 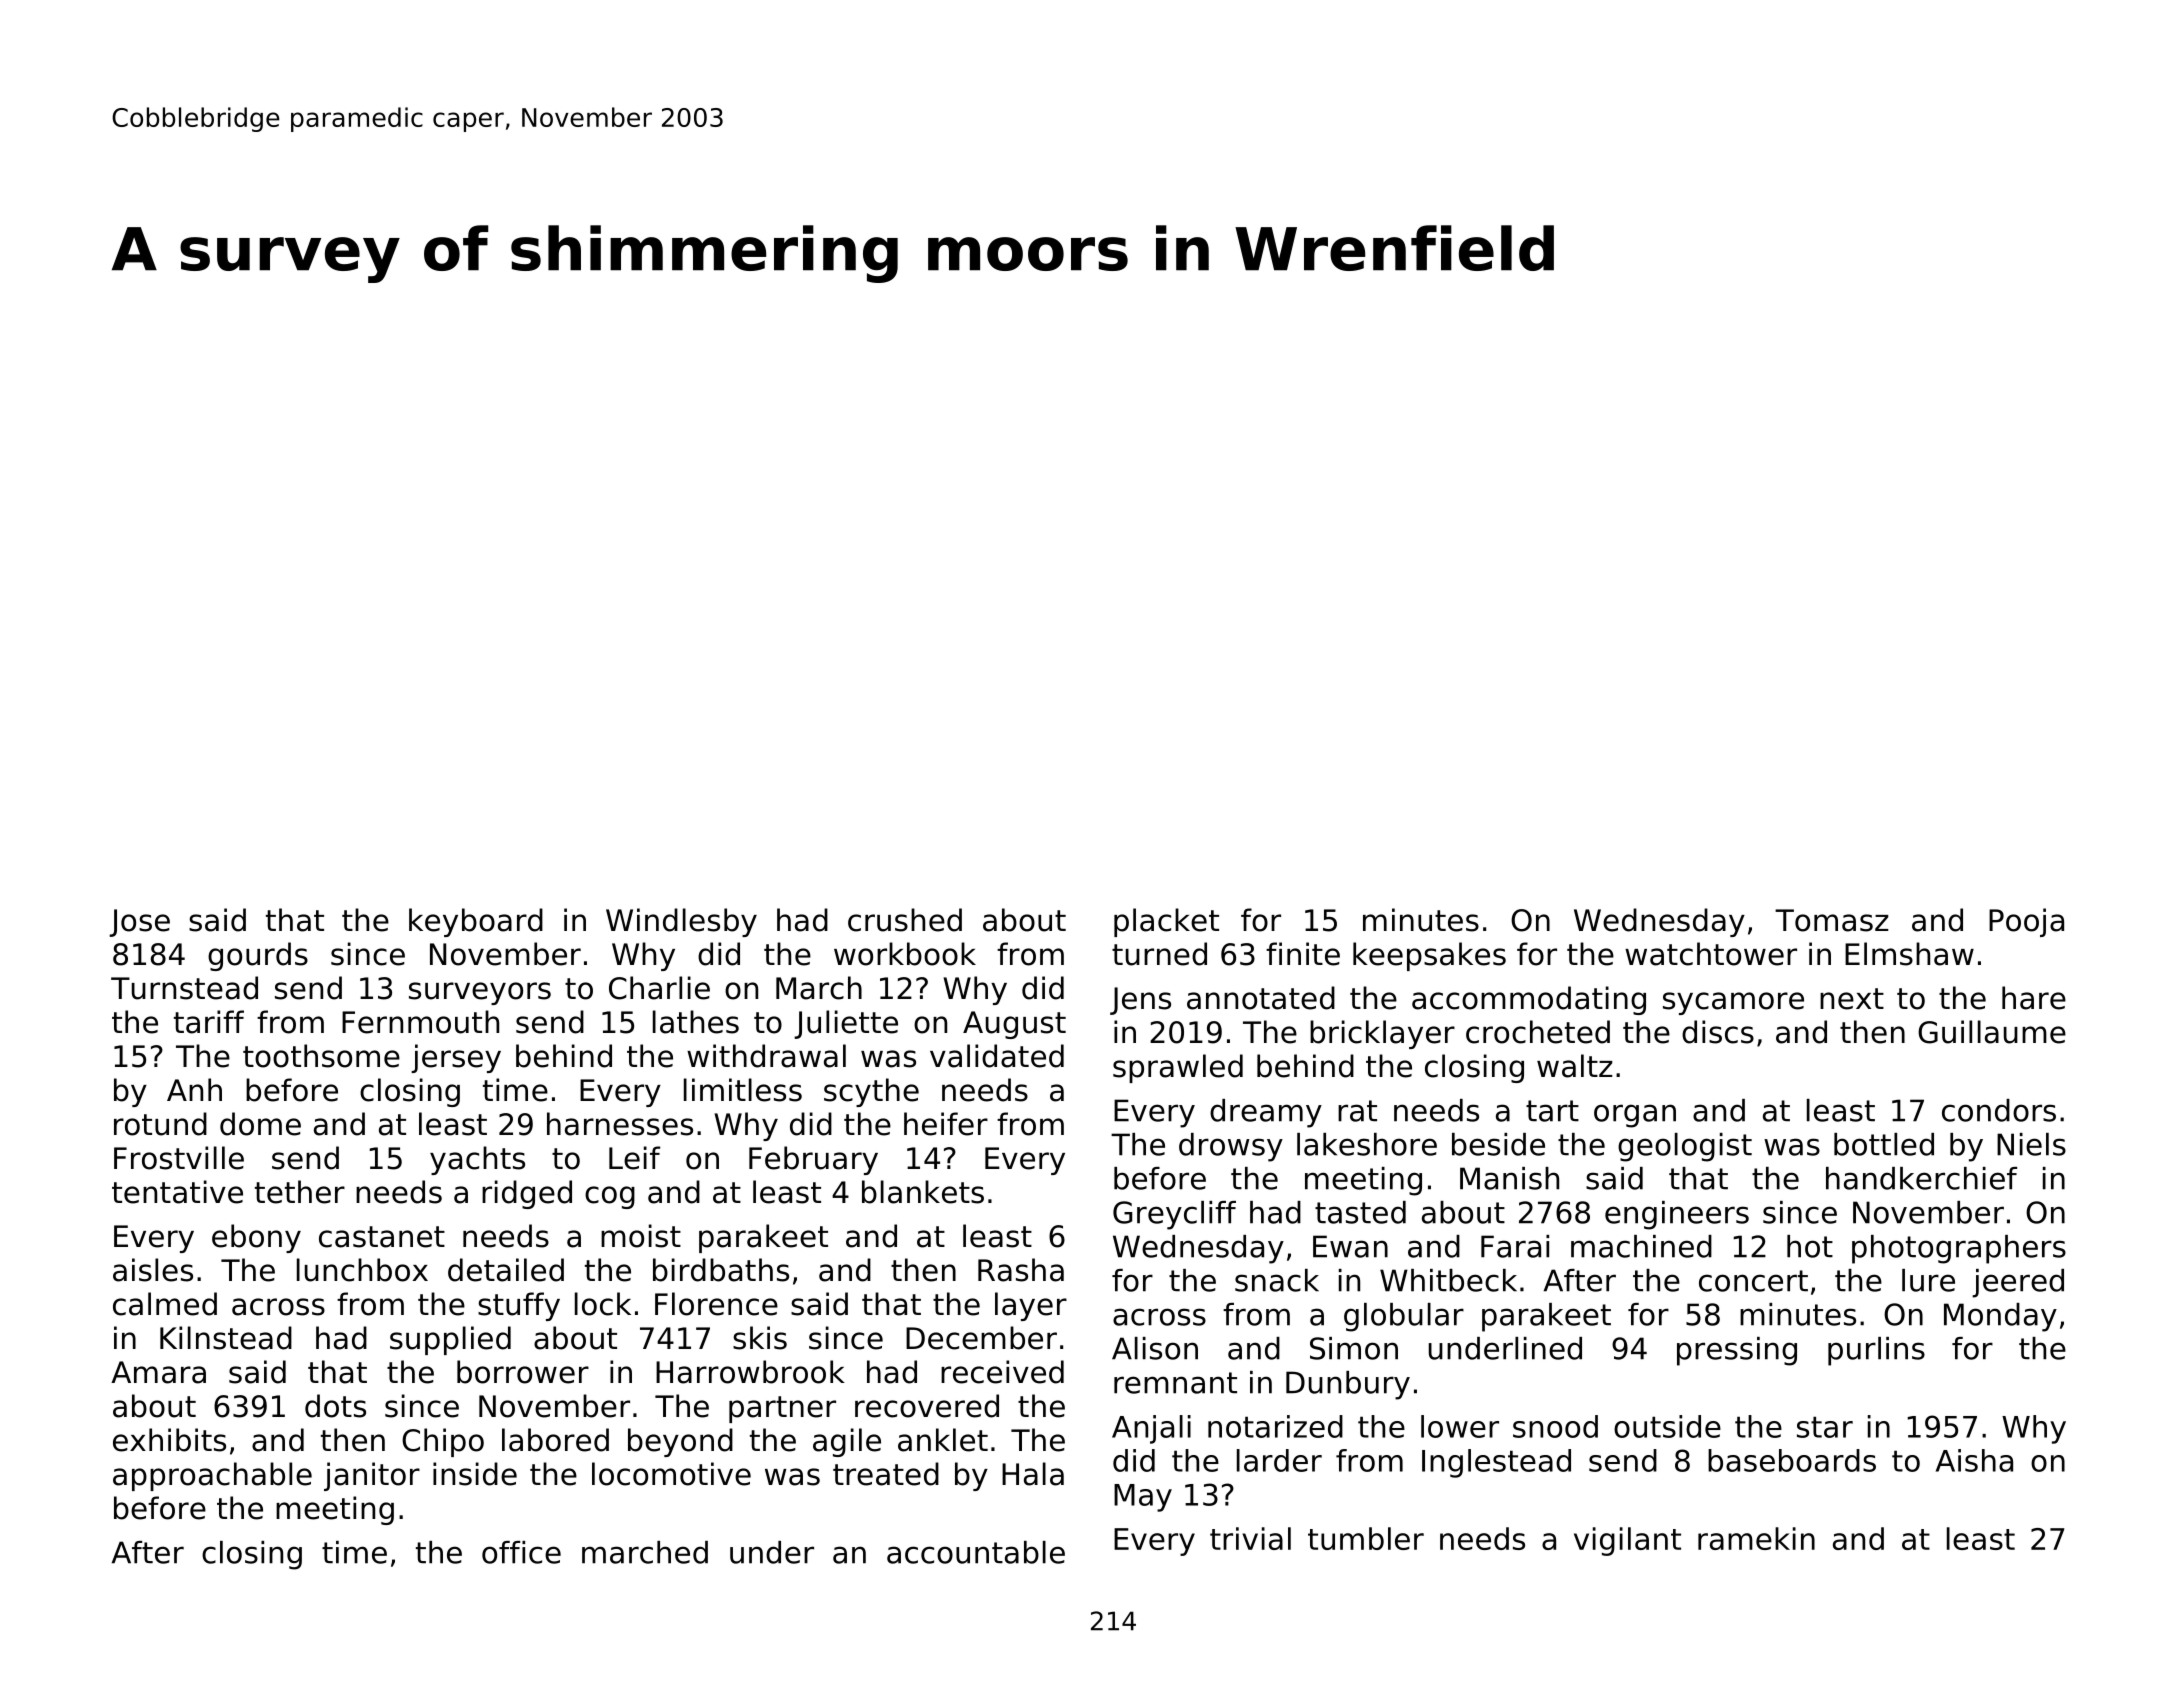 I want to click on skis, so click(x=760, y=1338).
